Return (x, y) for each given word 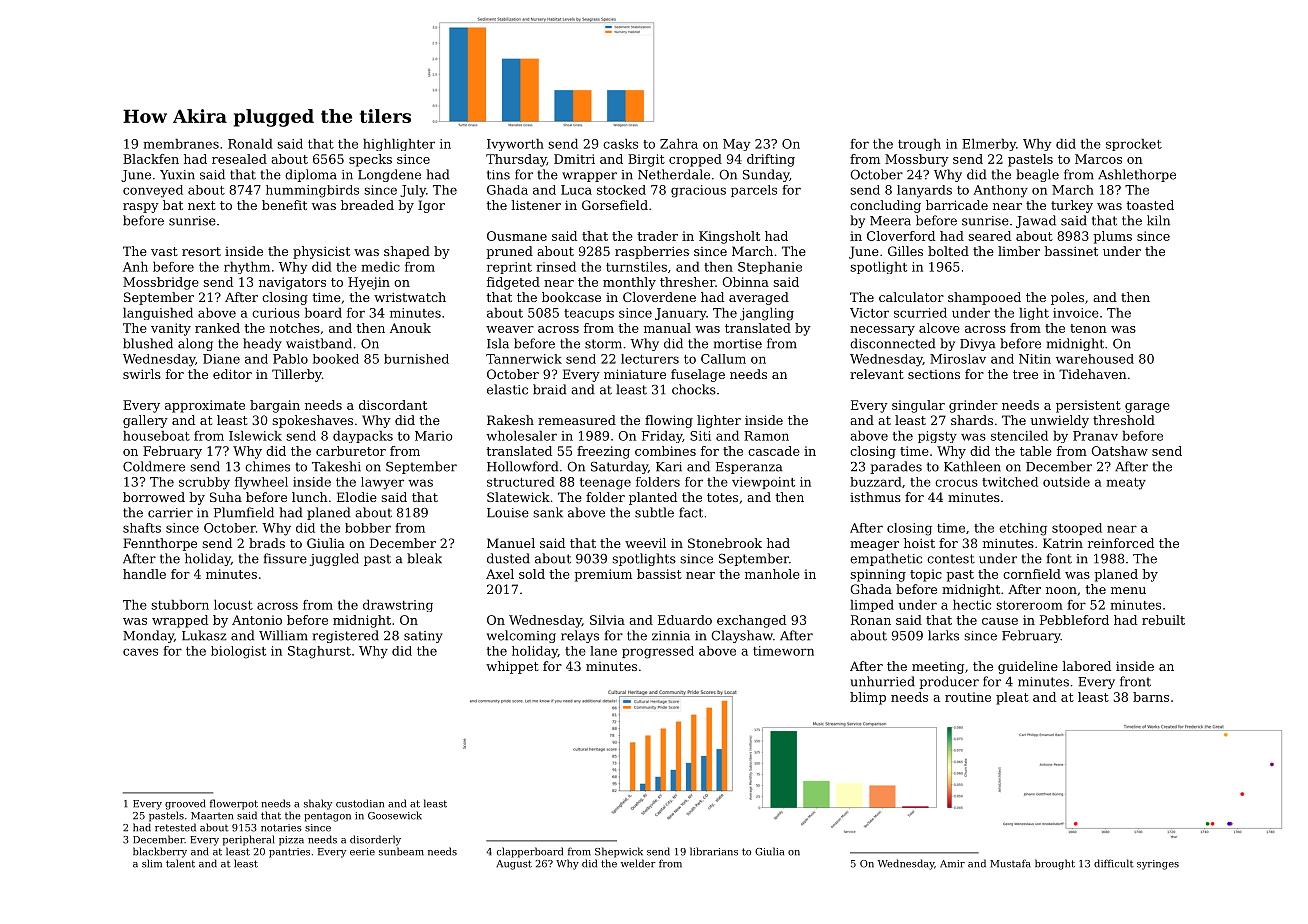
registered (346, 636)
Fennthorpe (160, 544)
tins (498, 175)
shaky (318, 804)
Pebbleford (1074, 620)
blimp (868, 698)
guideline (1028, 667)
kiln (1158, 220)
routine (968, 697)
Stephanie (770, 268)
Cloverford (901, 236)
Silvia (607, 620)
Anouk (410, 328)
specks (370, 160)
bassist (659, 574)
